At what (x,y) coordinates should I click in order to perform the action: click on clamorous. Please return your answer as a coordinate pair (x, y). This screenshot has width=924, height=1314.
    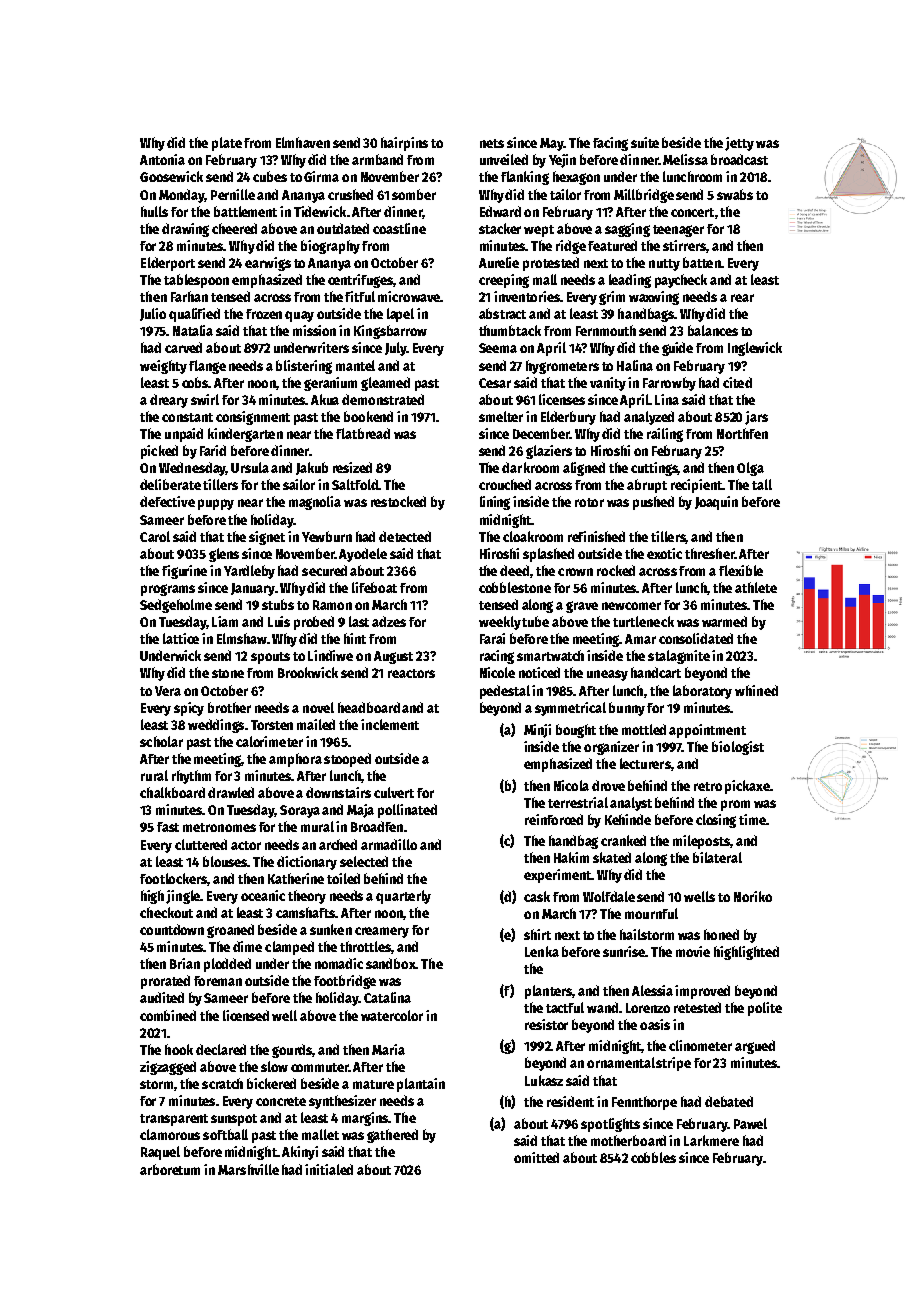
    Looking at the image, I should click on (170, 1134).
